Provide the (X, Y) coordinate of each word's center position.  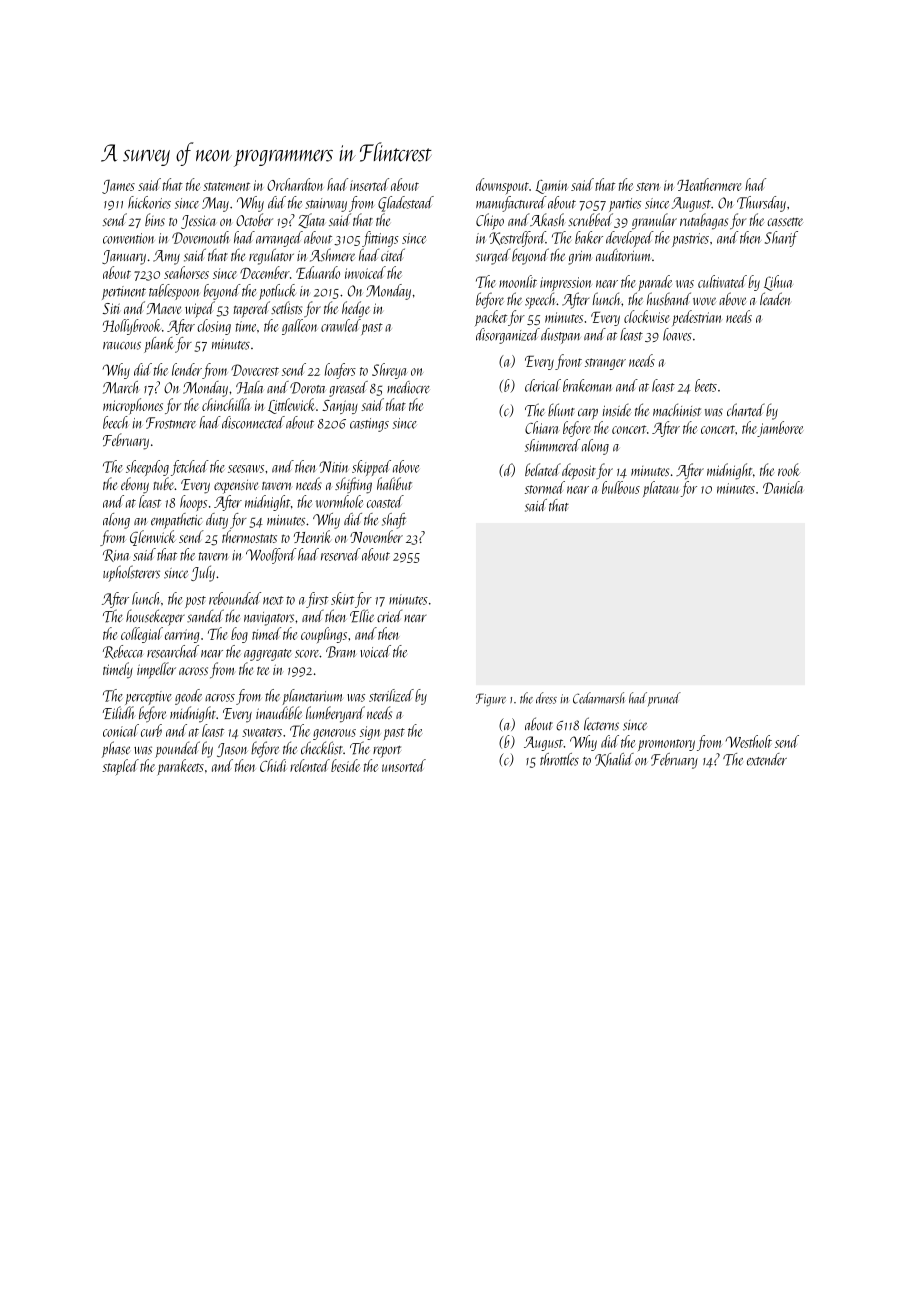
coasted (385, 501)
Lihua (778, 283)
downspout (502, 186)
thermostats (249, 536)
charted (746, 410)
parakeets (181, 767)
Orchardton (295, 184)
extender (767, 759)
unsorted (404, 765)
